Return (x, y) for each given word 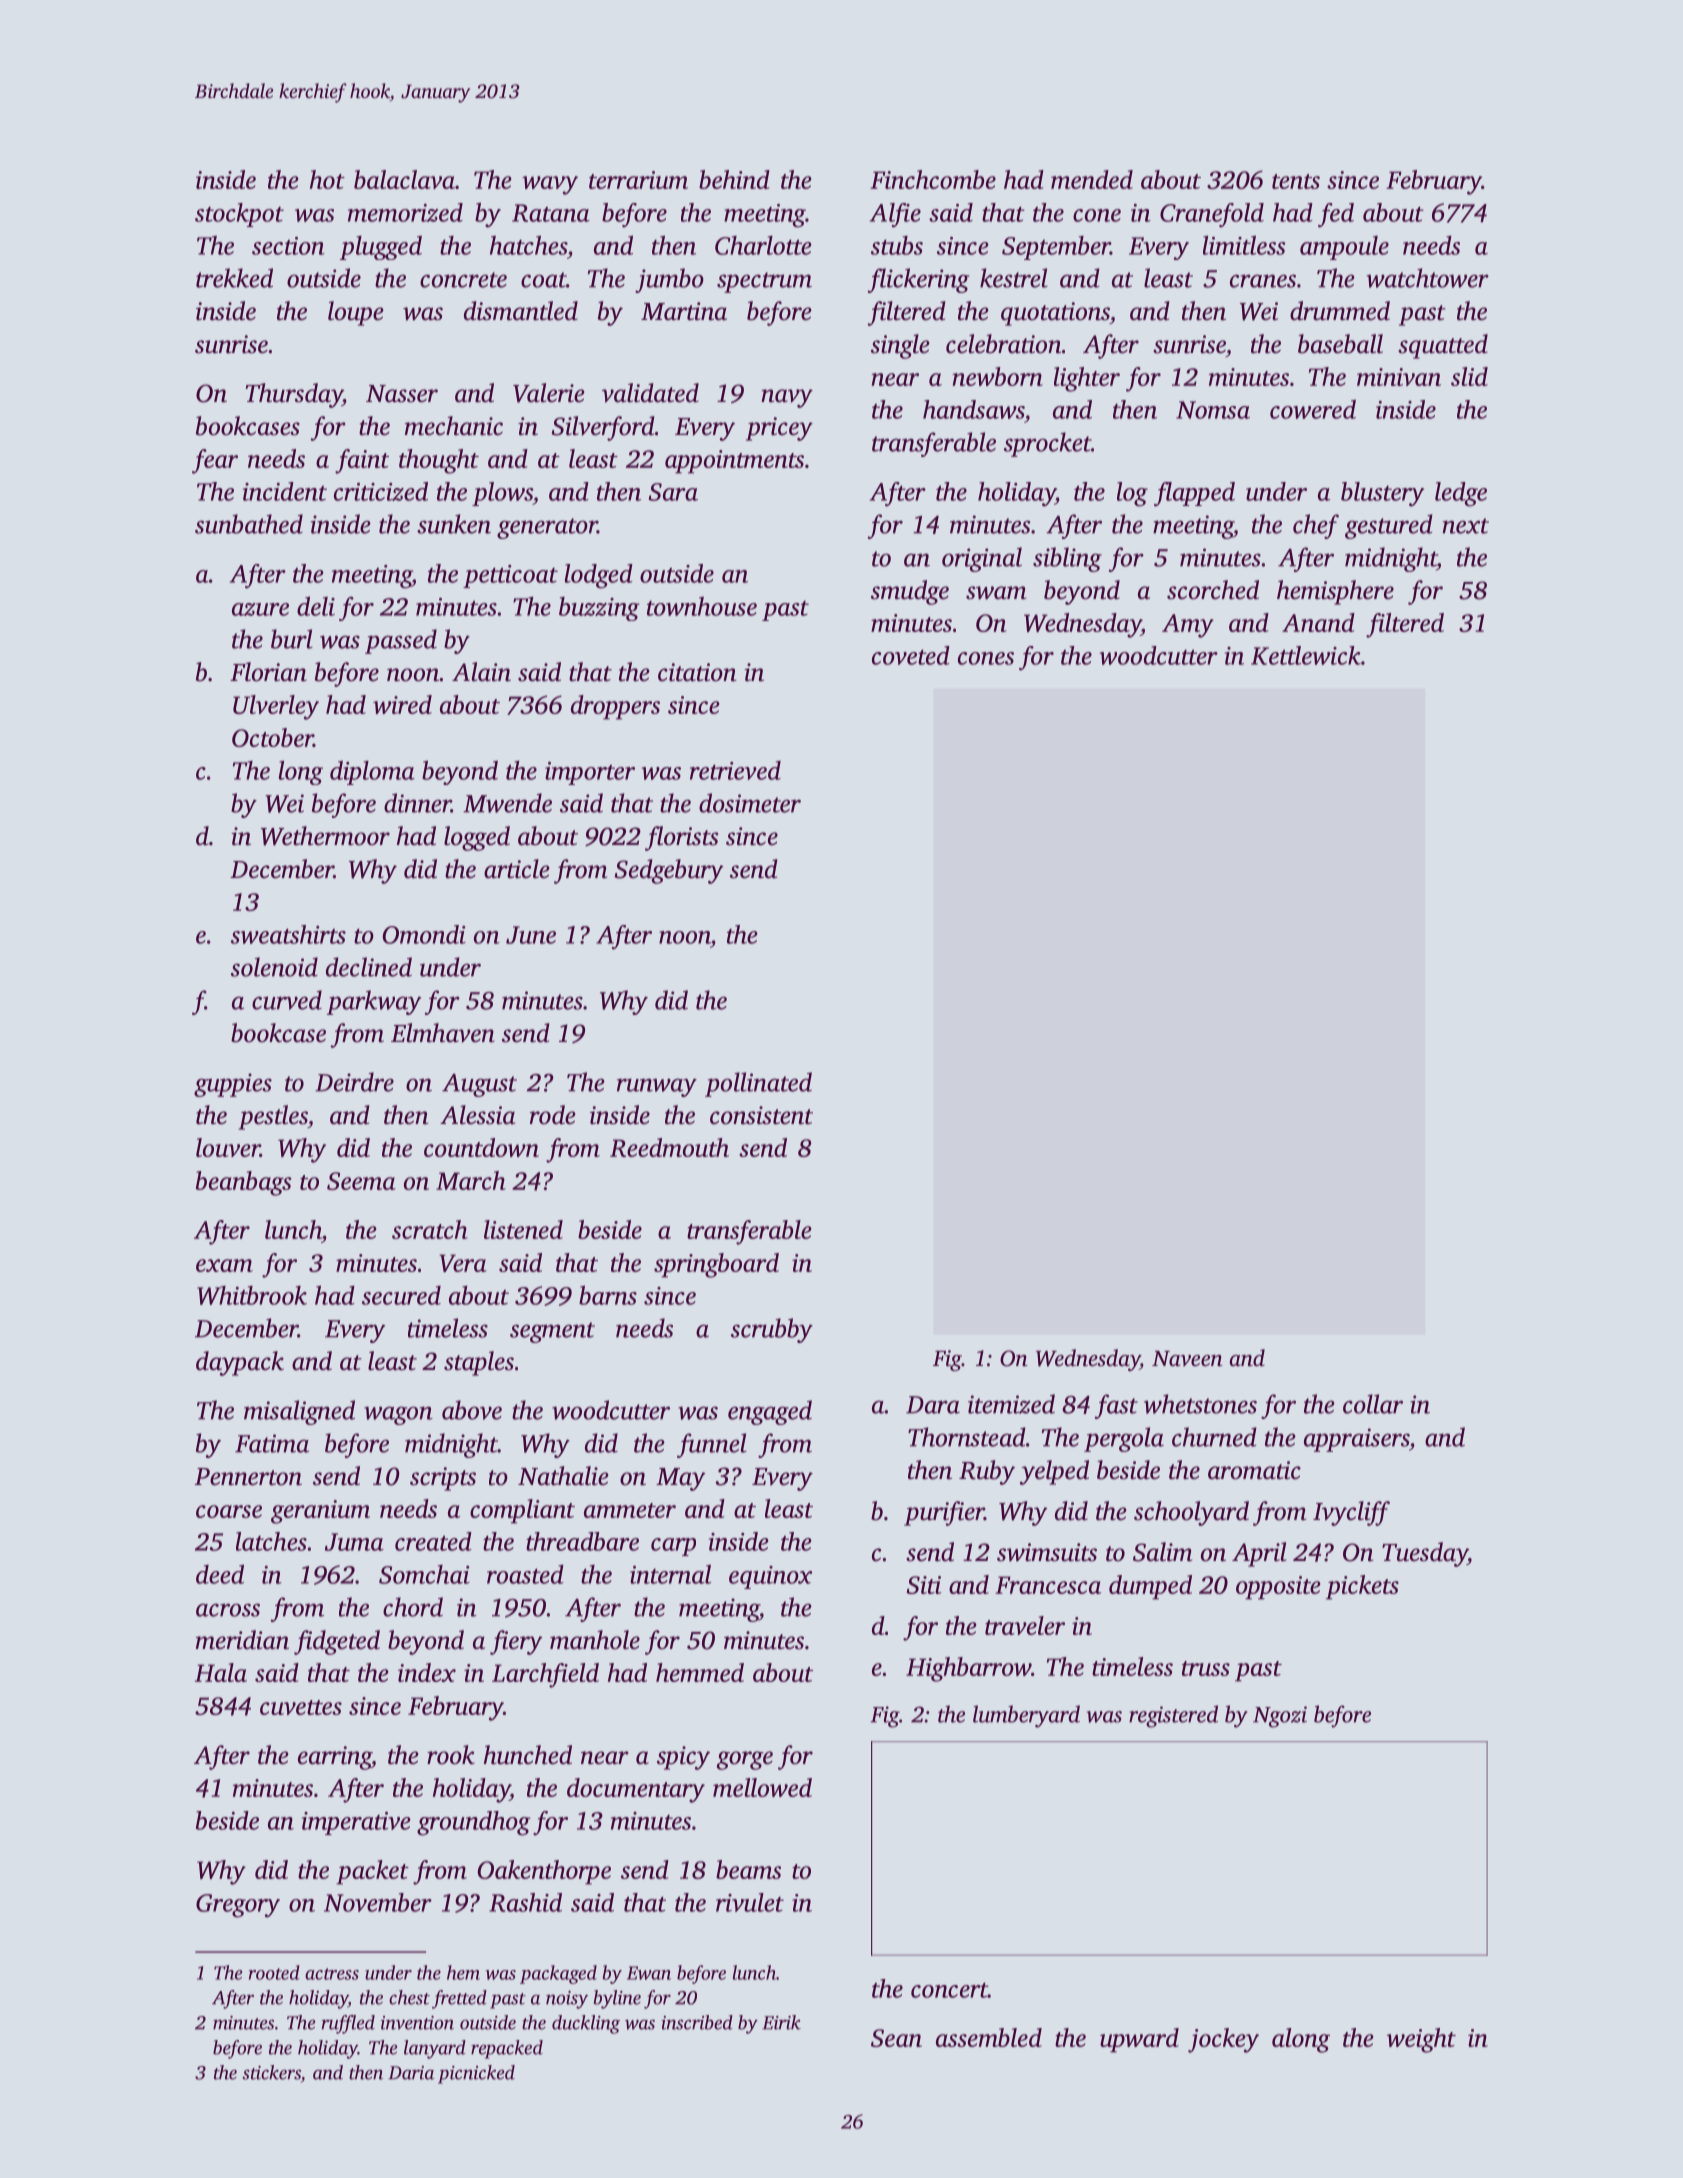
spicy (683, 1758)
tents (1296, 181)
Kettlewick (1306, 655)
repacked (507, 2049)
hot (327, 179)
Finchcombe (933, 179)
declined (369, 967)
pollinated (758, 1084)
